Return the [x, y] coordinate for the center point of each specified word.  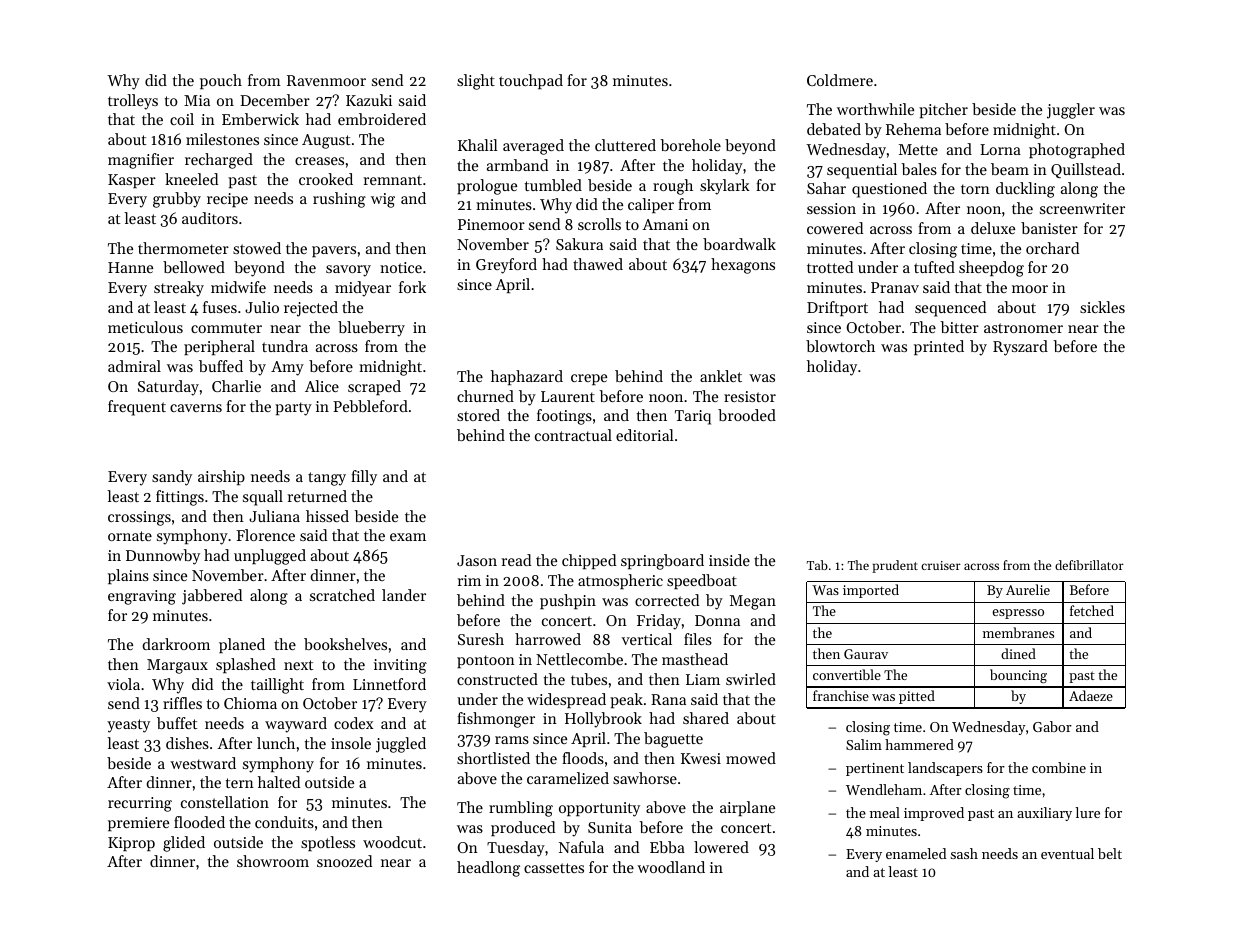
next [298, 665]
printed [939, 347]
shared [706, 718]
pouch [221, 81]
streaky [179, 289]
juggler [1071, 111]
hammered [919, 744]
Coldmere [840, 80]
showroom [273, 861]
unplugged [270, 557]
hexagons [743, 266]
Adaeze [1091, 695]
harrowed [548, 639]
